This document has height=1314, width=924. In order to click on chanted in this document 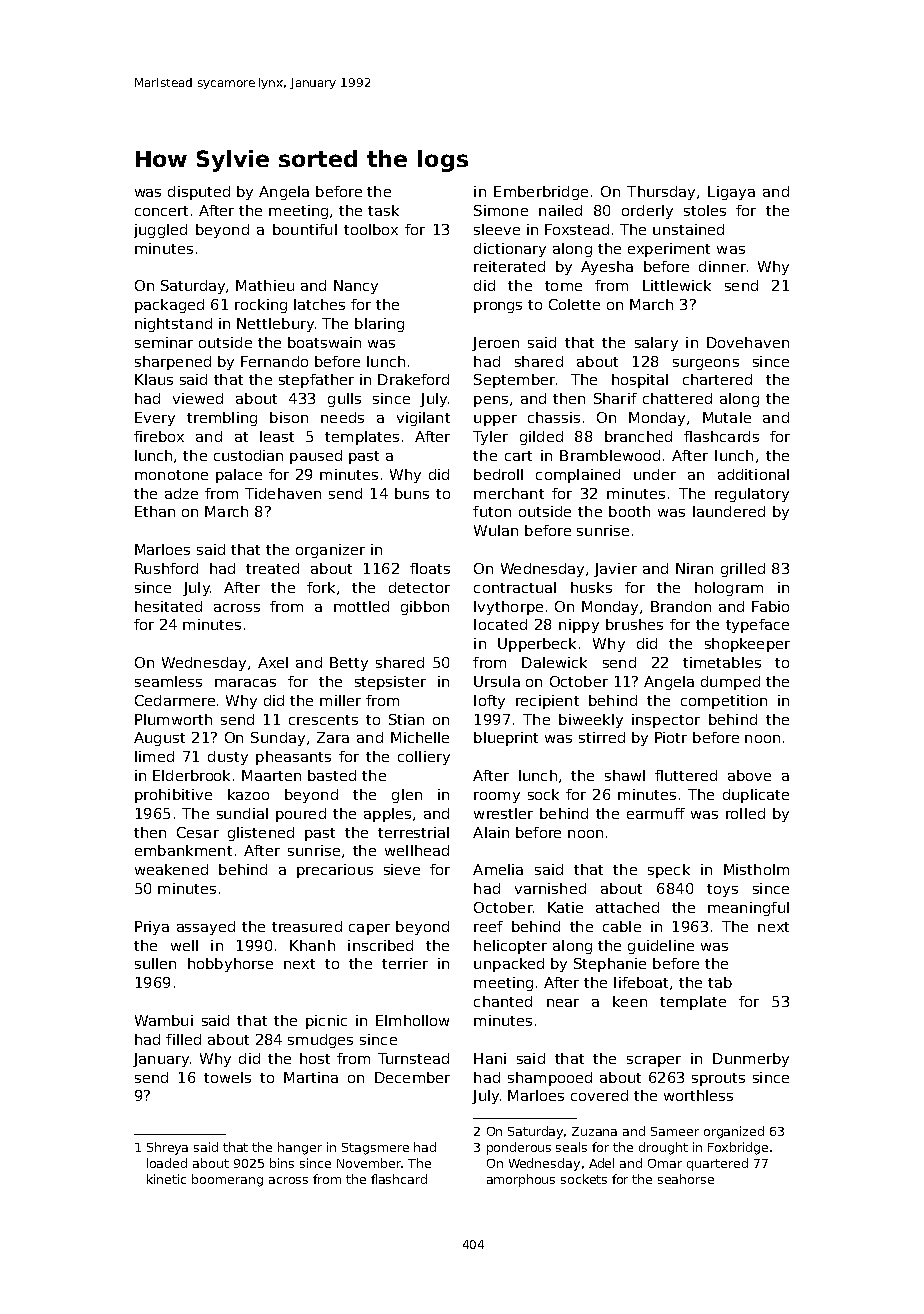, I will do `click(503, 1001)`.
